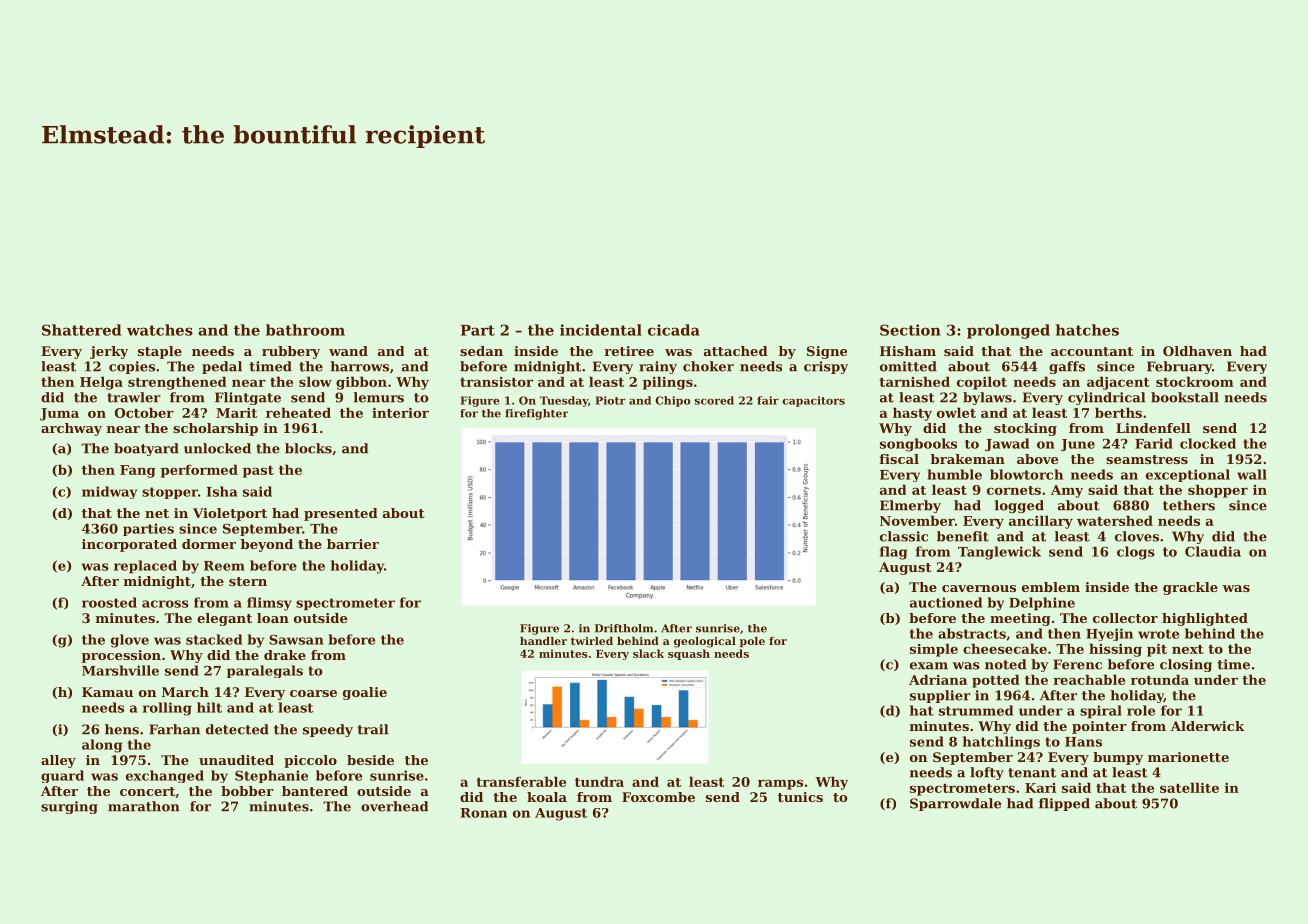 The height and width of the page is (924, 1308). I want to click on Kamau, so click(107, 692).
